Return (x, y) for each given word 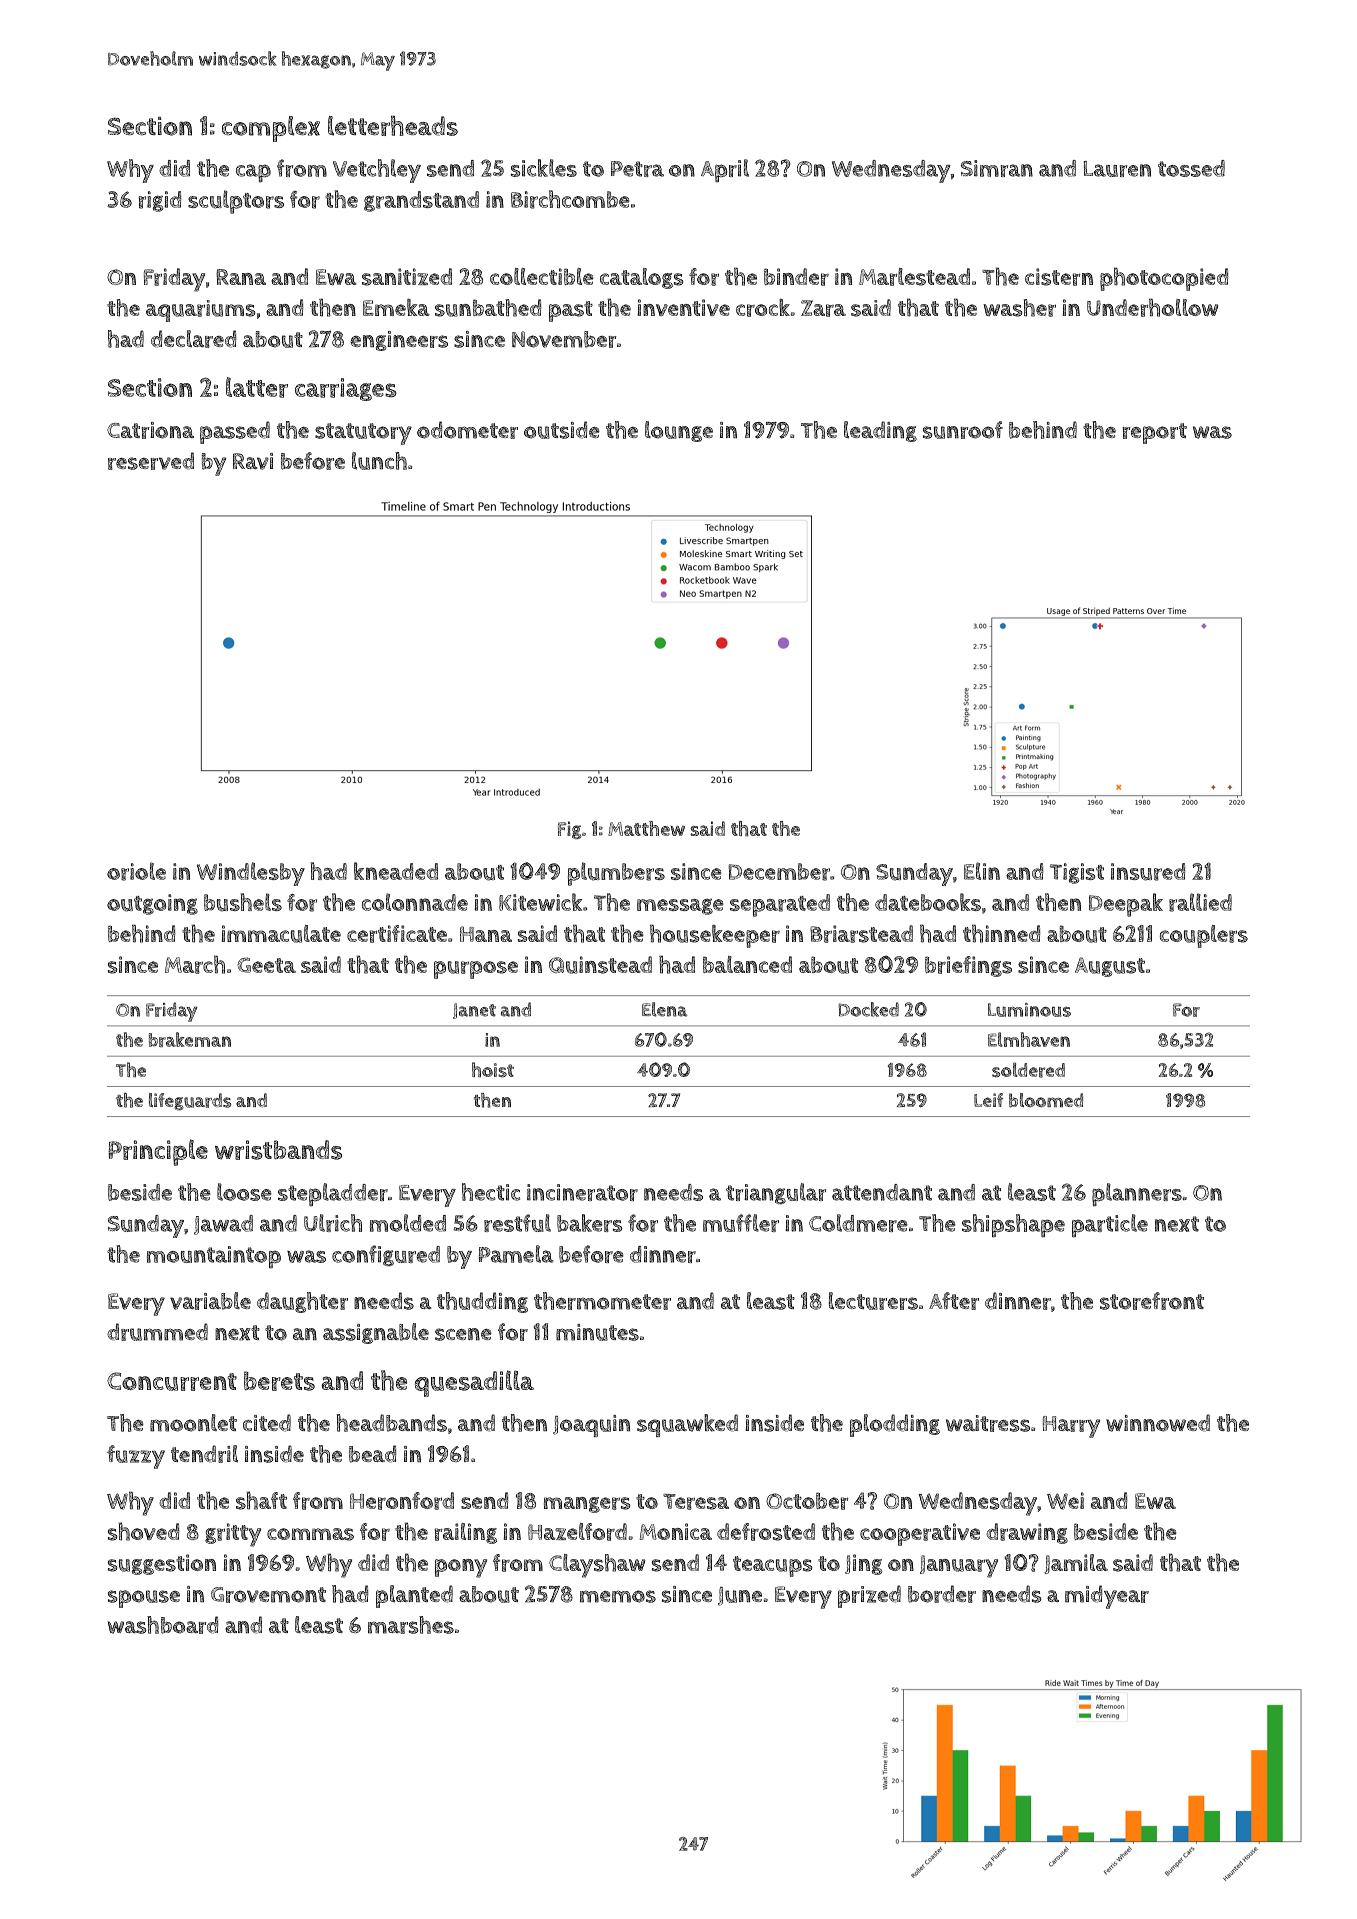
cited (267, 1423)
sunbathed (488, 308)
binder (796, 277)
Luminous (1029, 1010)
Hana (486, 934)
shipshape (1013, 1226)
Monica (676, 1531)
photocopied (1164, 279)
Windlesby (251, 874)
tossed (1191, 168)
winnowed (1158, 1423)
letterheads (393, 126)
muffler (741, 1223)
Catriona (150, 430)
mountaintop (214, 1257)
